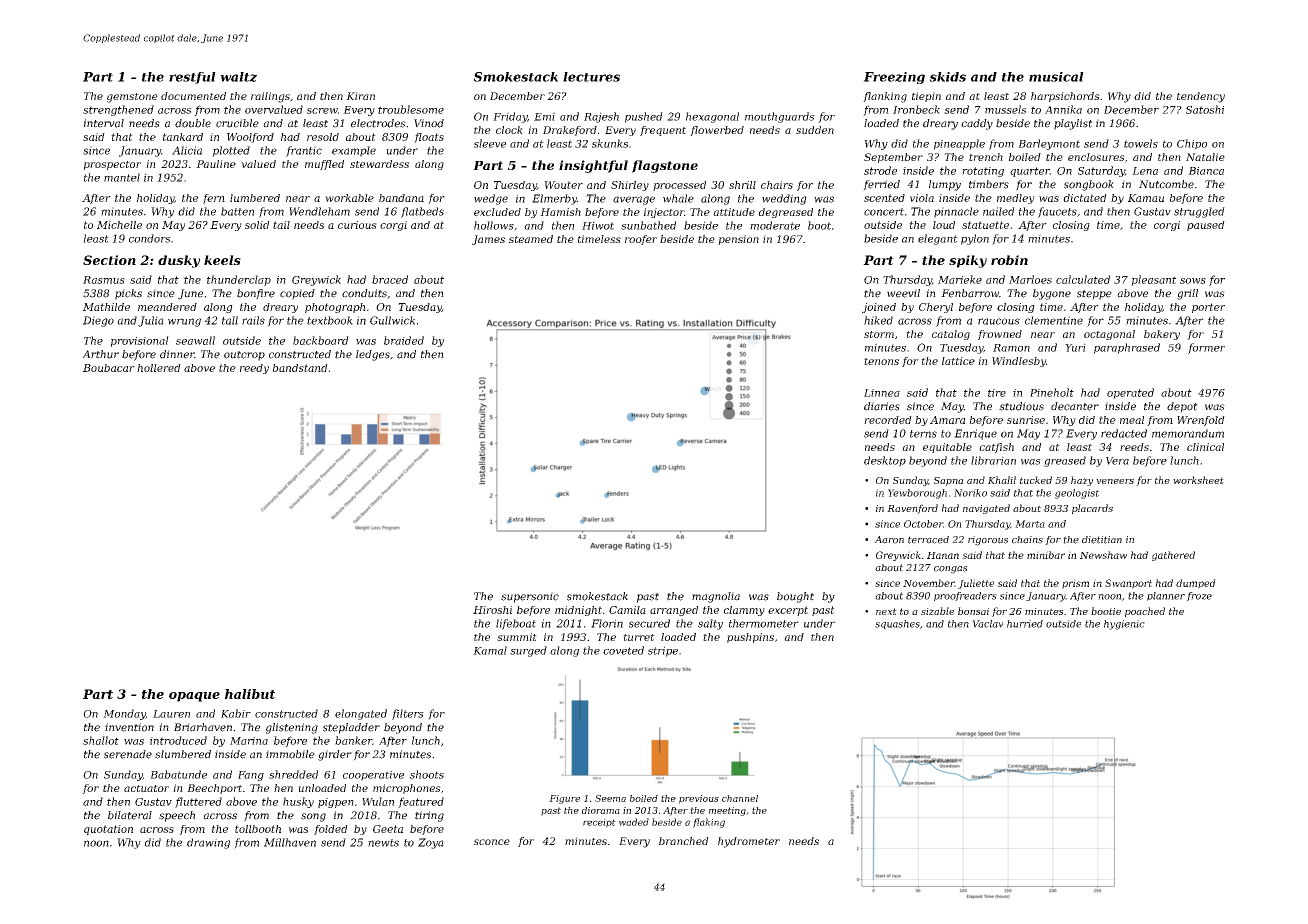 The image size is (1308, 924). I want to click on rails, so click(253, 320).
